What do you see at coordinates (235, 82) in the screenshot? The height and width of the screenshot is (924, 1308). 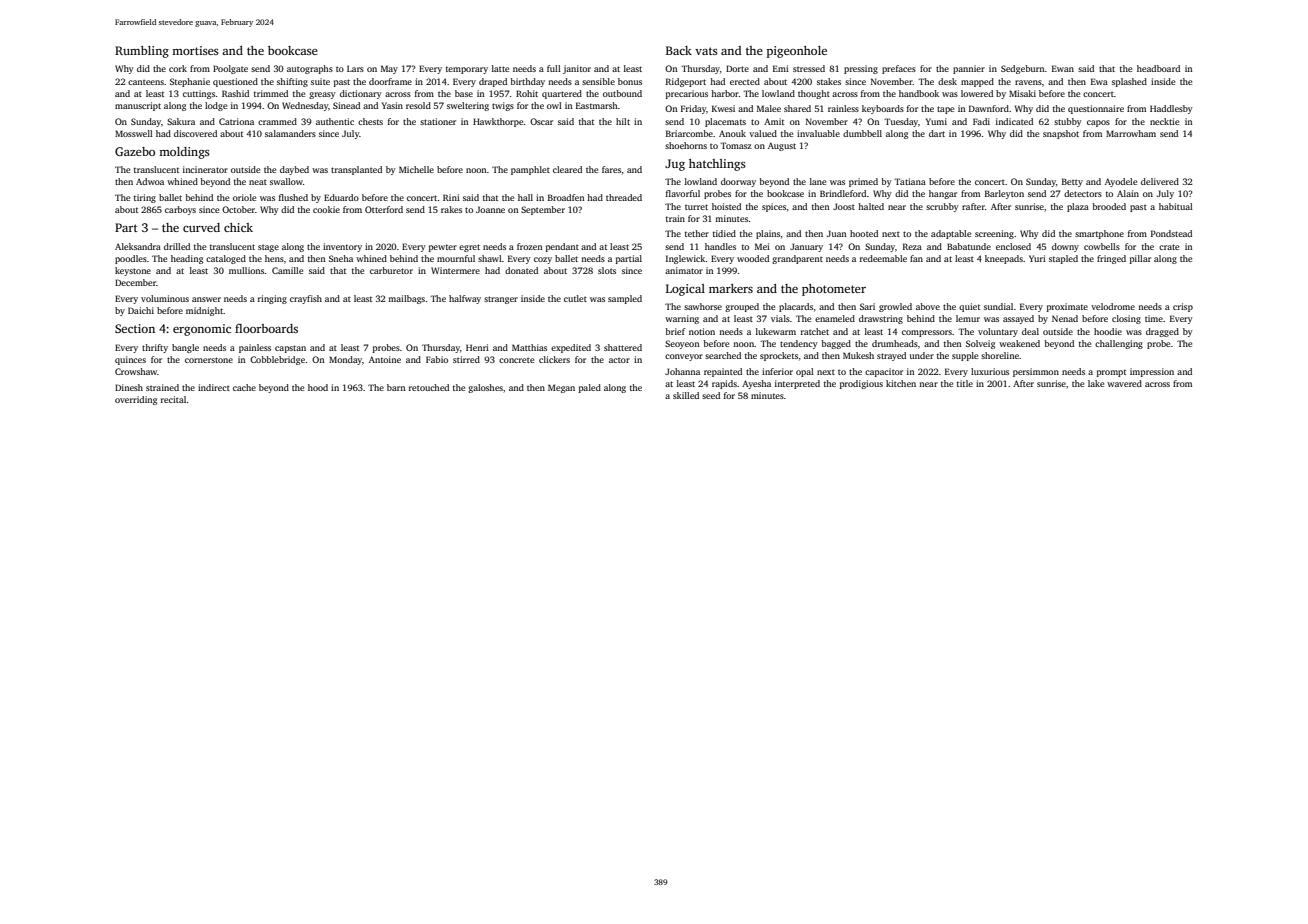 I see `questioned` at bounding box center [235, 82].
